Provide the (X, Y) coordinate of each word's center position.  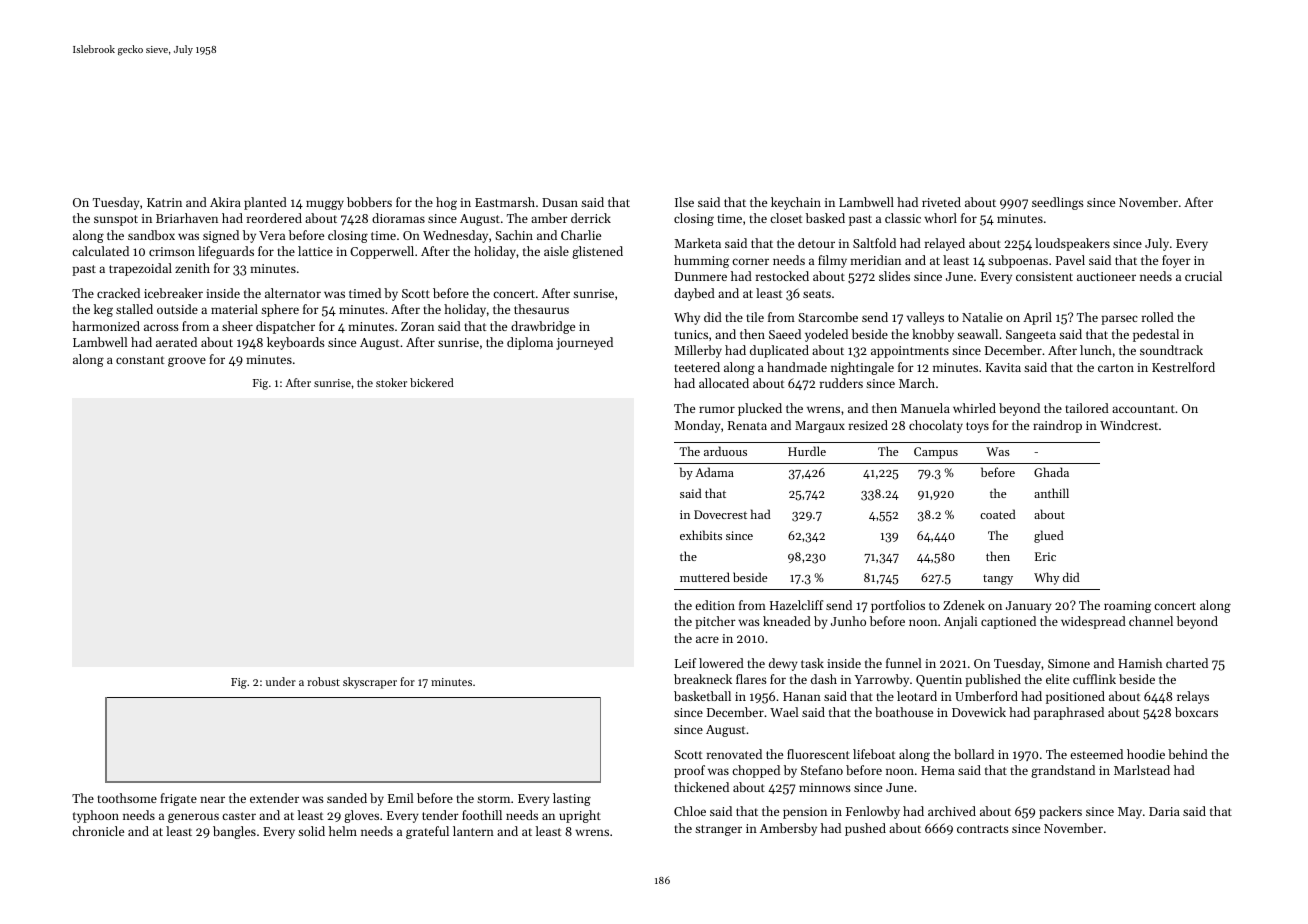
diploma (530, 343)
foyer (1176, 261)
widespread (1093, 622)
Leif (685, 663)
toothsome (127, 798)
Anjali (960, 622)
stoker (391, 382)
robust (323, 681)
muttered (705, 577)
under (281, 681)
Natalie (982, 317)
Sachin (514, 235)
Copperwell (382, 252)
